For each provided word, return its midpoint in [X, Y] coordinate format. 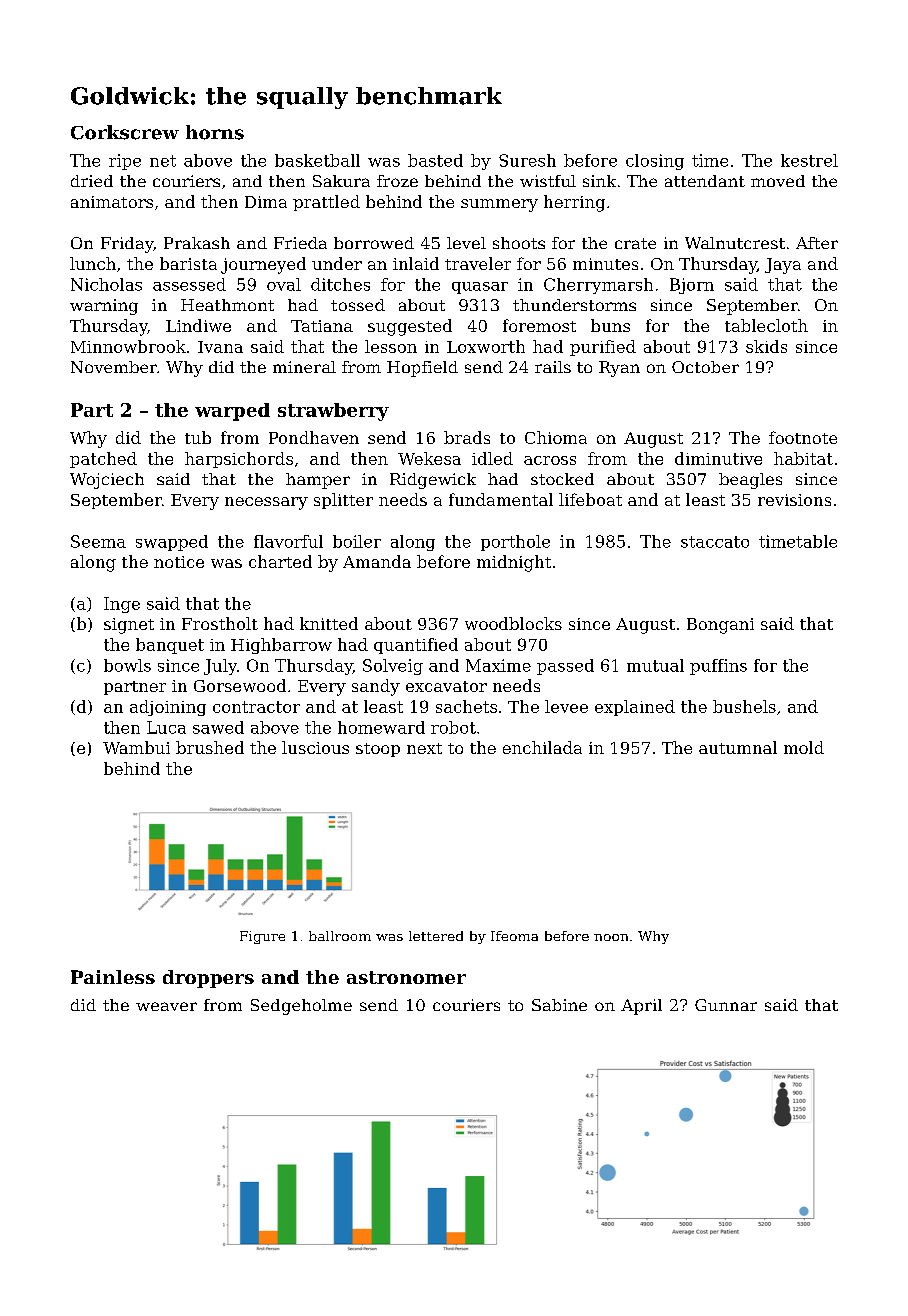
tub [198, 437]
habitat [803, 458]
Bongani [720, 626]
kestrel [809, 160]
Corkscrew [125, 132]
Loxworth [486, 346]
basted [435, 160]
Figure [262, 937]
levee [566, 706]
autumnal [738, 747]
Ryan [619, 369]
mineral [304, 367]
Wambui [136, 747]
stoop [378, 750]
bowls [127, 665]
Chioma [556, 437]
